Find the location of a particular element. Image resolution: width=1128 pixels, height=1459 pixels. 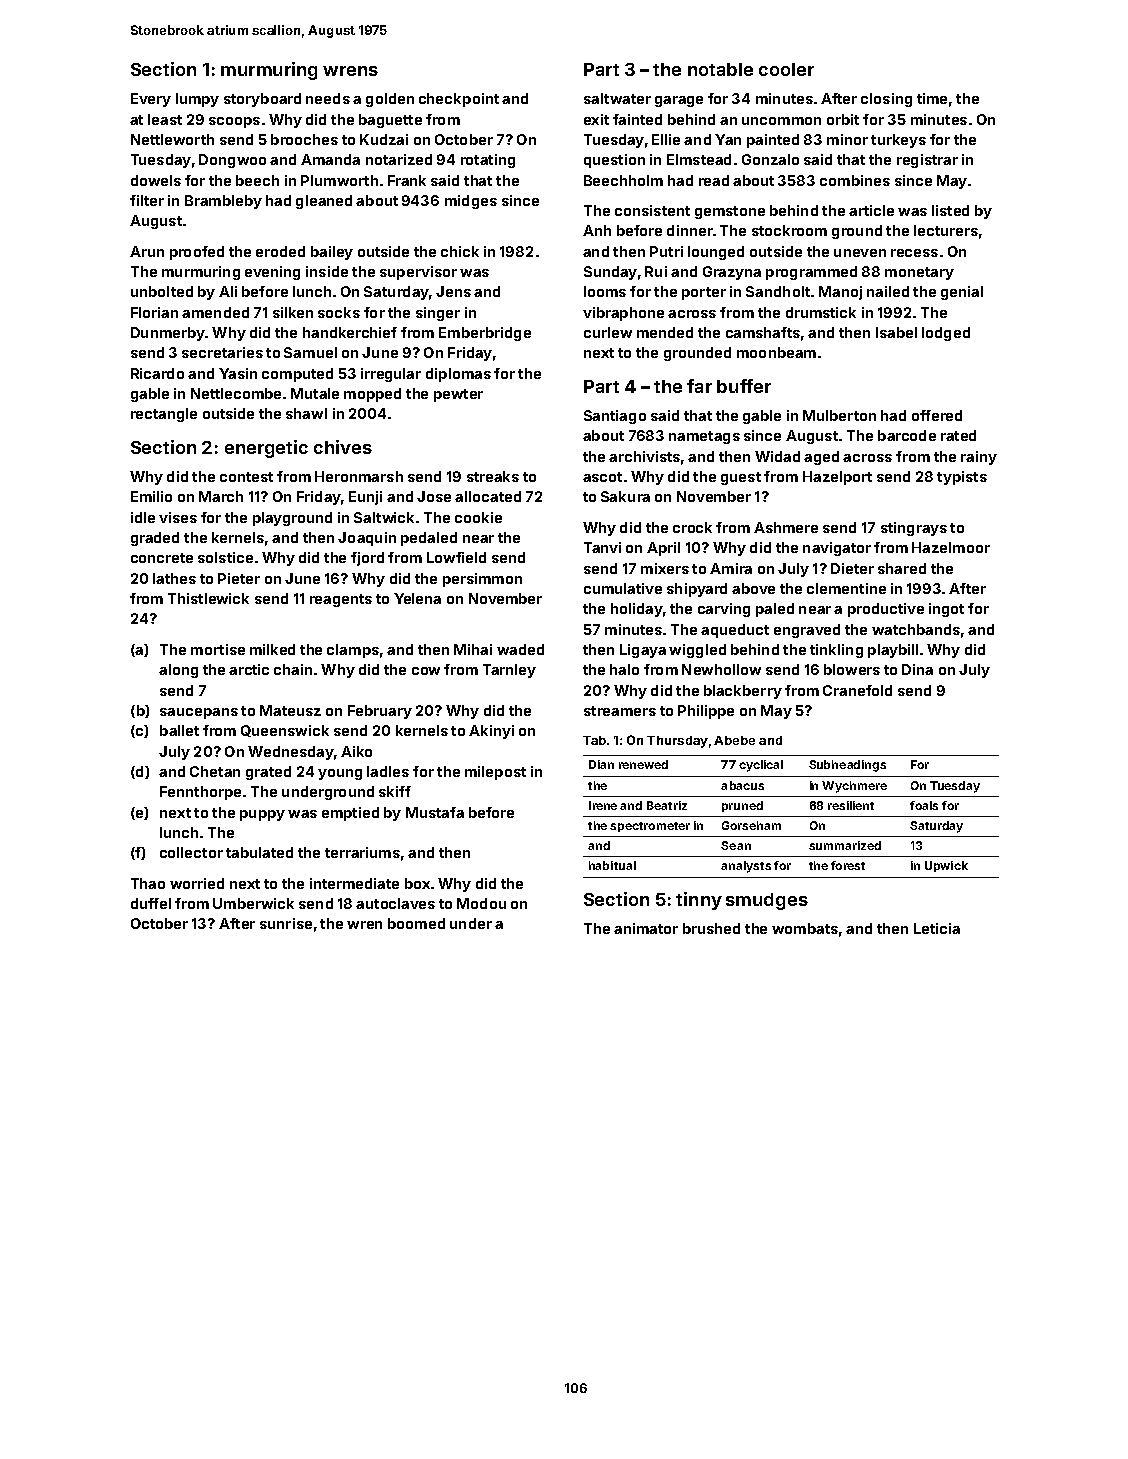

inside is located at coordinates (327, 271).
